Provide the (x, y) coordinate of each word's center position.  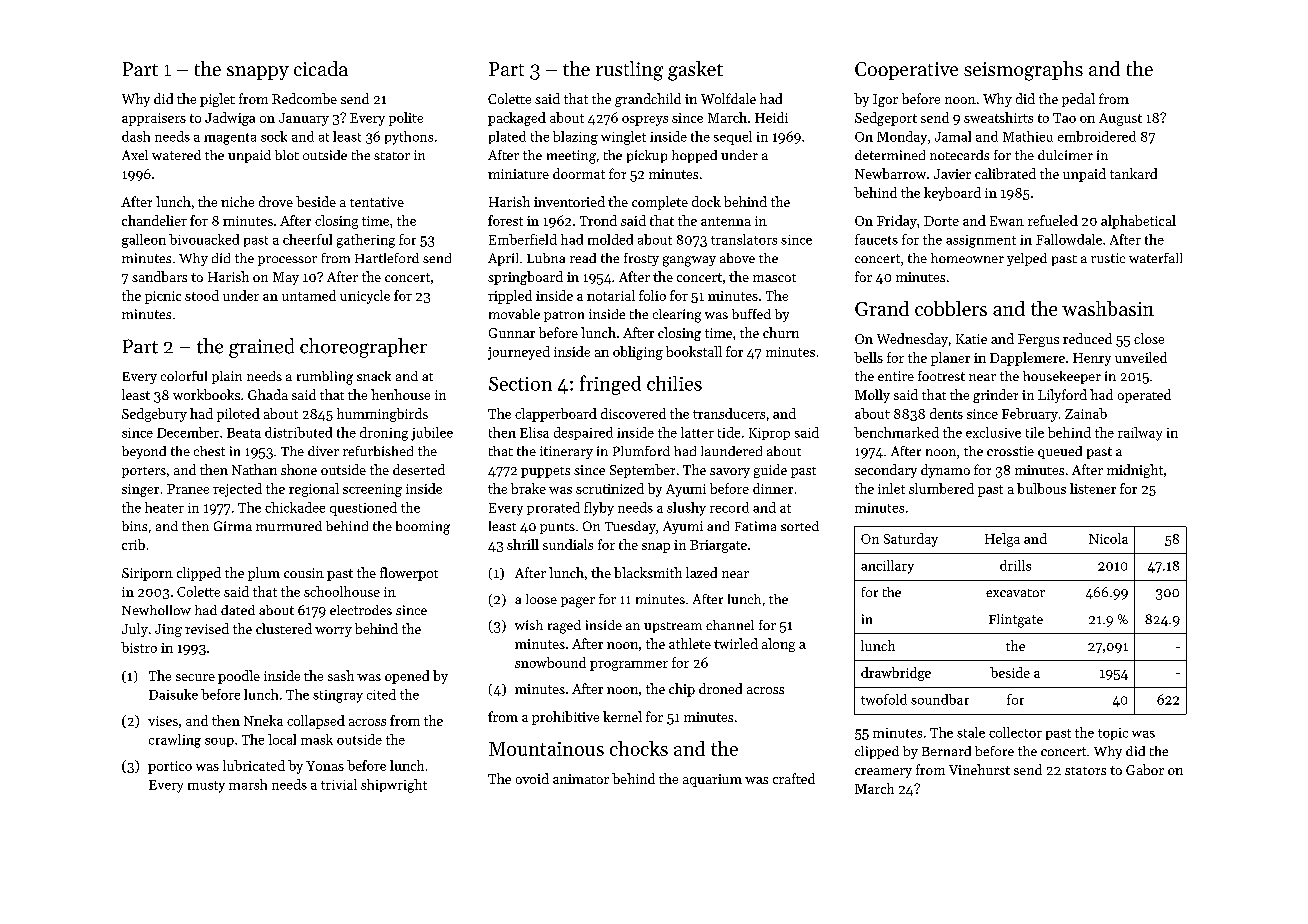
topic (1113, 734)
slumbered (941, 488)
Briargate (718, 546)
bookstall (694, 351)
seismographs (1023, 71)
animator (581, 779)
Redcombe (304, 98)
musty (206, 787)
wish (529, 625)
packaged (517, 119)
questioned (363, 509)
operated (1144, 396)
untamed (309, 295)
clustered (284, 628)
